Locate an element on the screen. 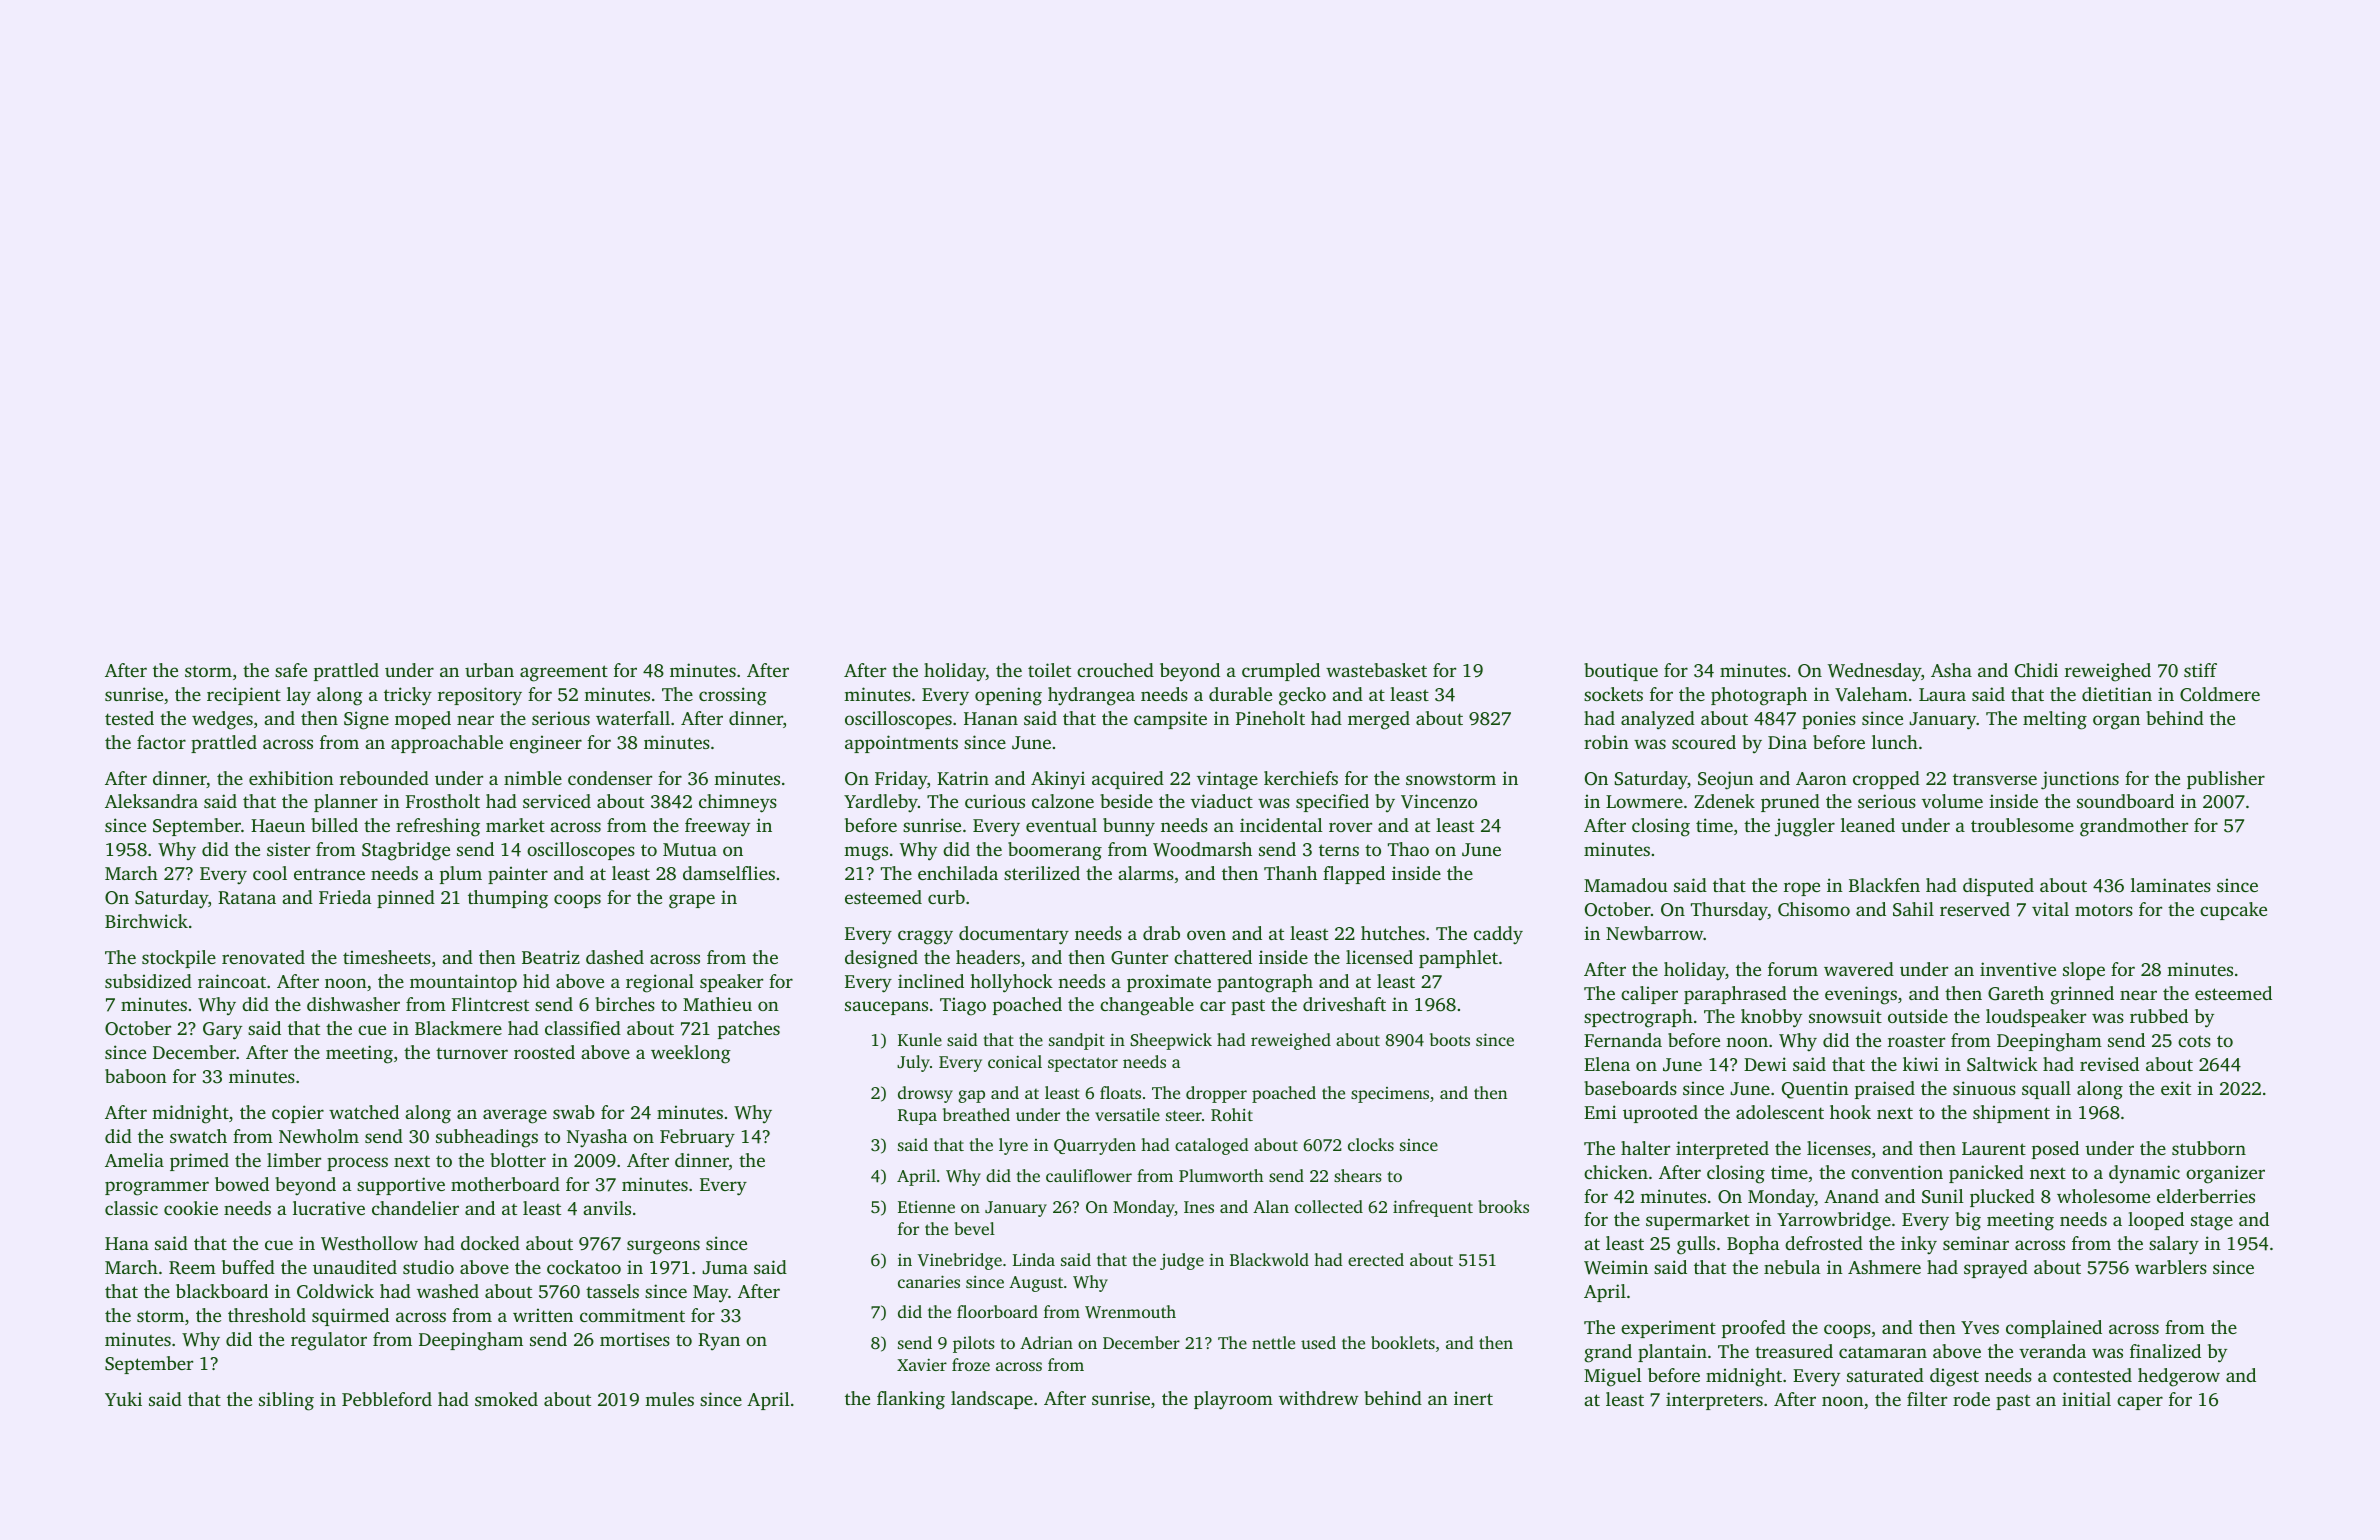 The height and width of the screenshot is (1540, 2380). crouched is located at coordinates (1115, 670).
